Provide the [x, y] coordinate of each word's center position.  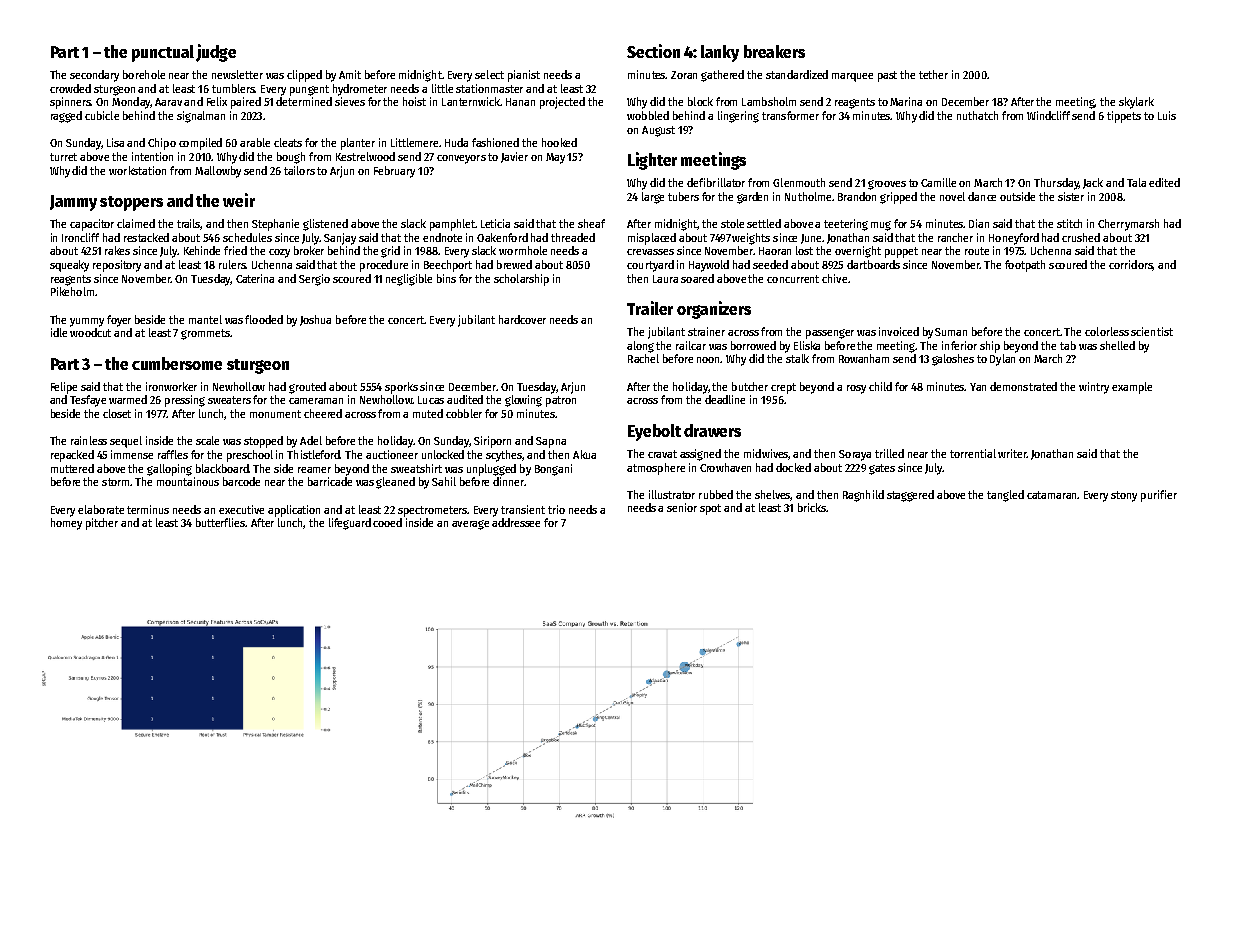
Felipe [64, 388]
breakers [774, 51]
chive [834, 278]
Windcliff [1048, 115]
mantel [205, 319]
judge [216, 53]
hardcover [522, 319]
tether [933, 74]
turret [63, 157]
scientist [1152, 331]
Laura [665, 279]
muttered [72, 468]
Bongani [553, 470]
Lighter [652, 161]
